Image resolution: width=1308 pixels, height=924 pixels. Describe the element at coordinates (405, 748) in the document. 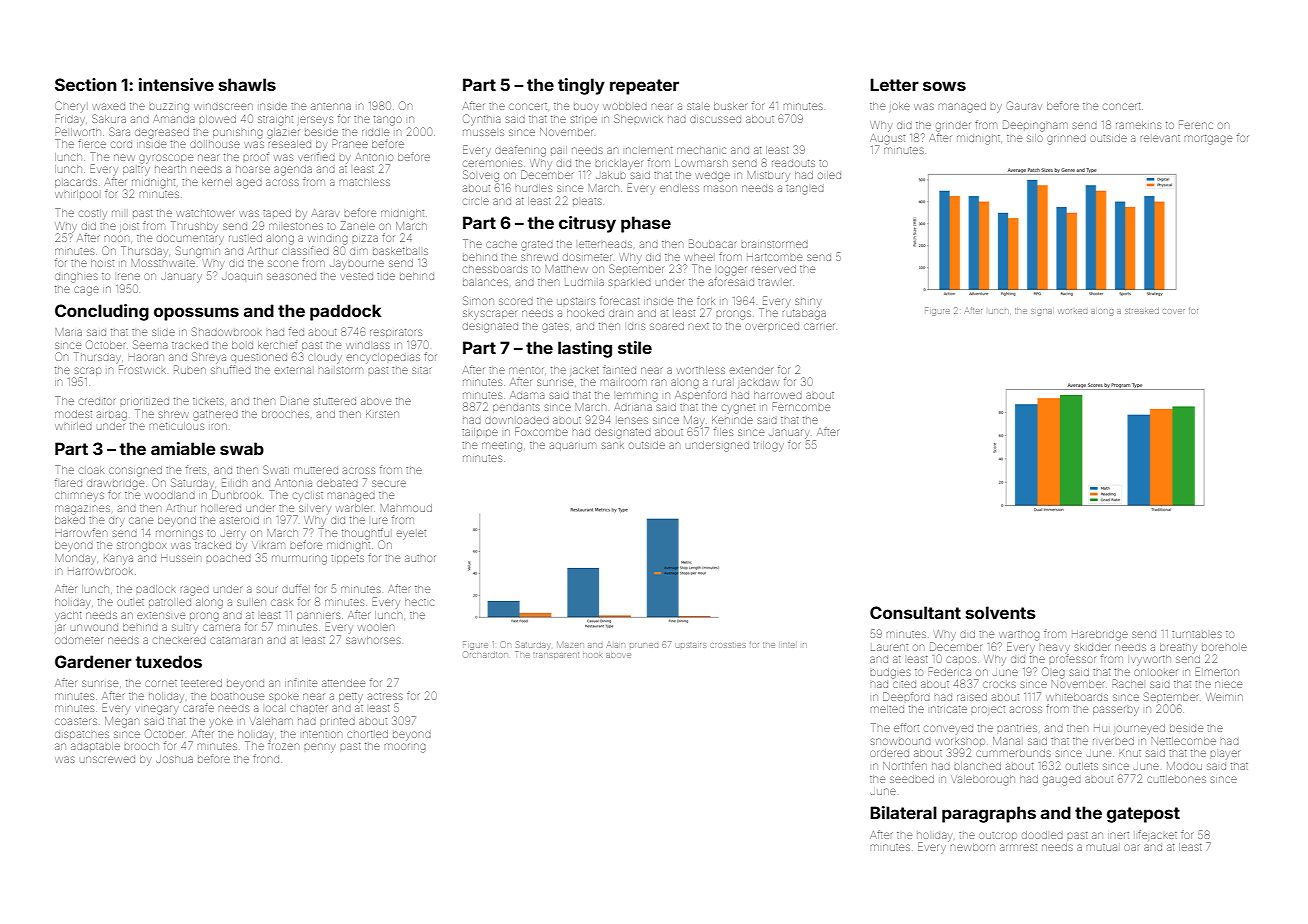

I see `mooring` at that location.
